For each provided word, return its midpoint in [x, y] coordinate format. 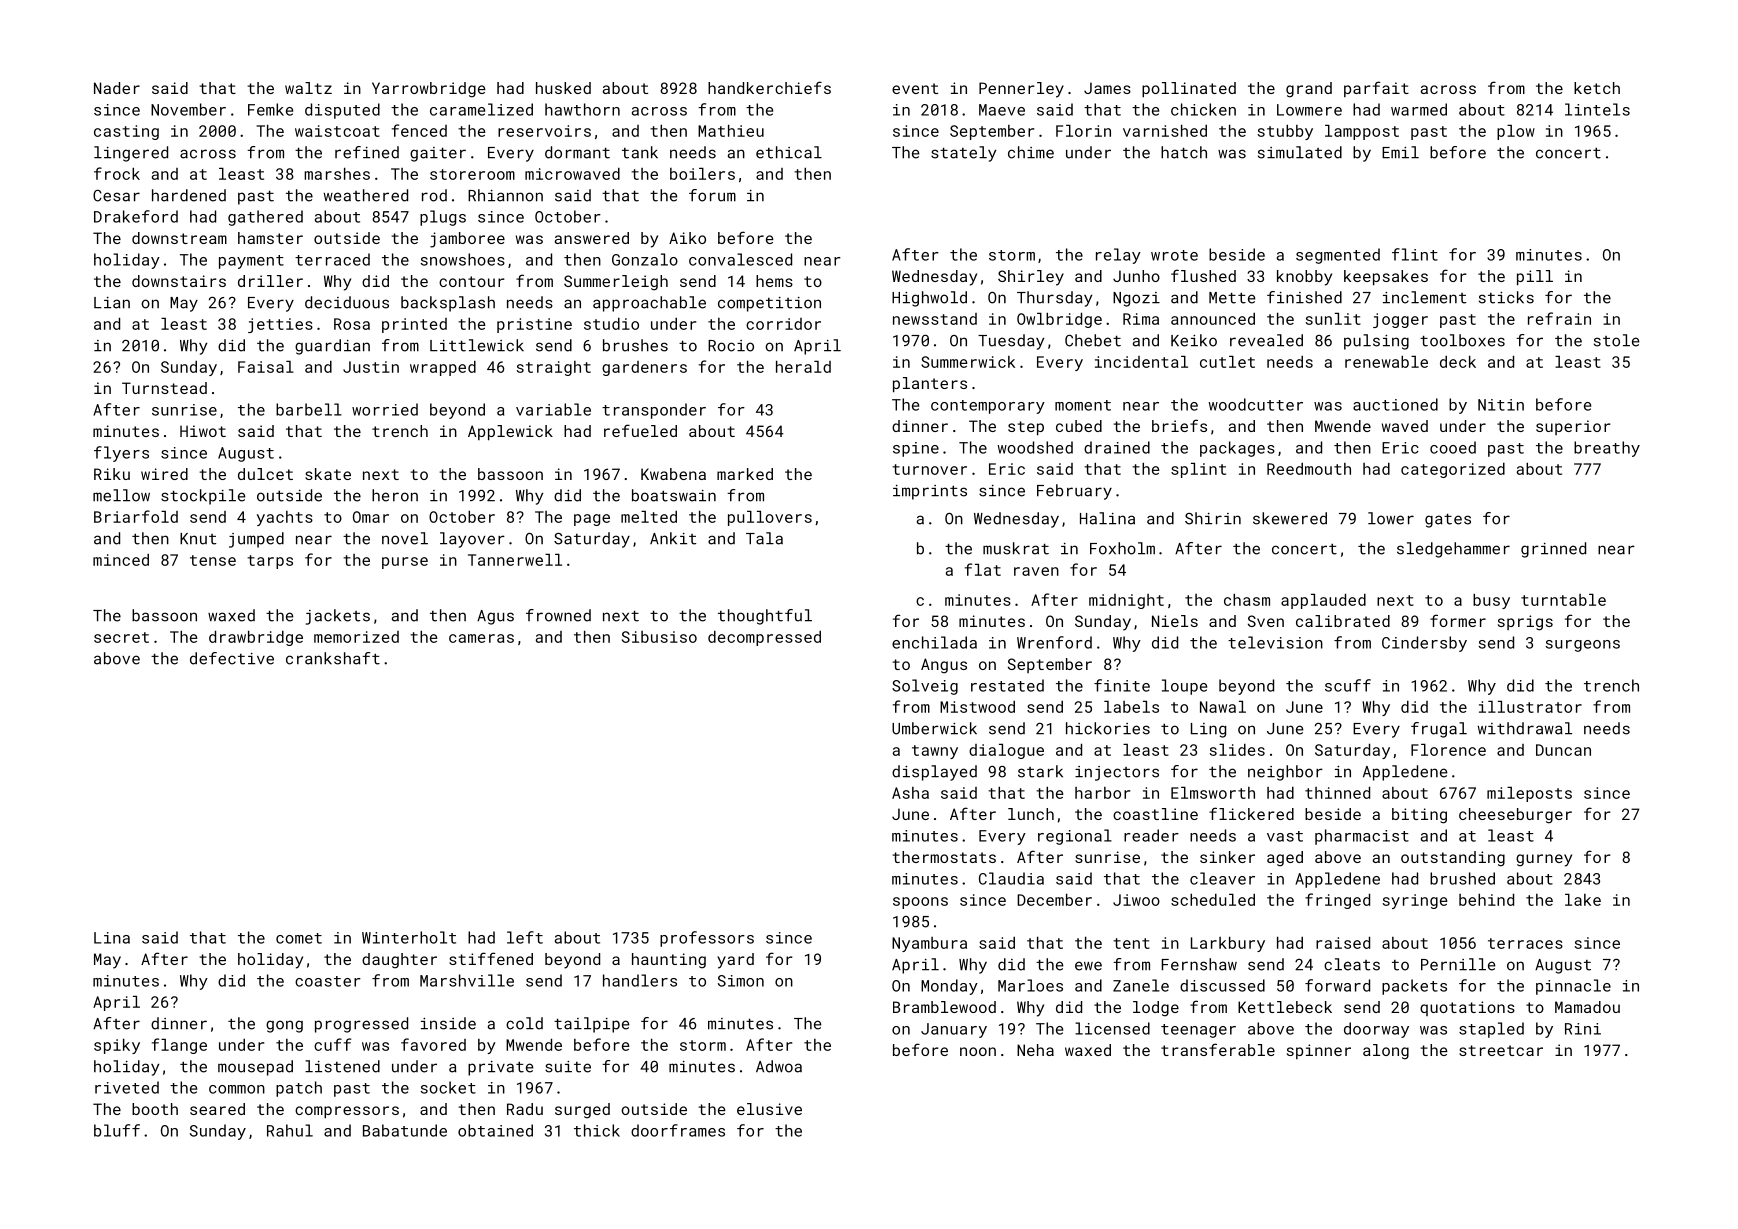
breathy [1607, 449]
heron [395, 495]
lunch [1031, 814]
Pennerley [1021, 90]
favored [433, 1044]
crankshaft [333, 658]
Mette [1232, 298]
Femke [270, 109]
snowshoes [463, 259]
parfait [1376, 89]
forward [1337, 985]
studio [611, 324]
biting [1419, 816]
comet [299, 938]
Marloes [1030, 985]
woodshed [1035, 447]
